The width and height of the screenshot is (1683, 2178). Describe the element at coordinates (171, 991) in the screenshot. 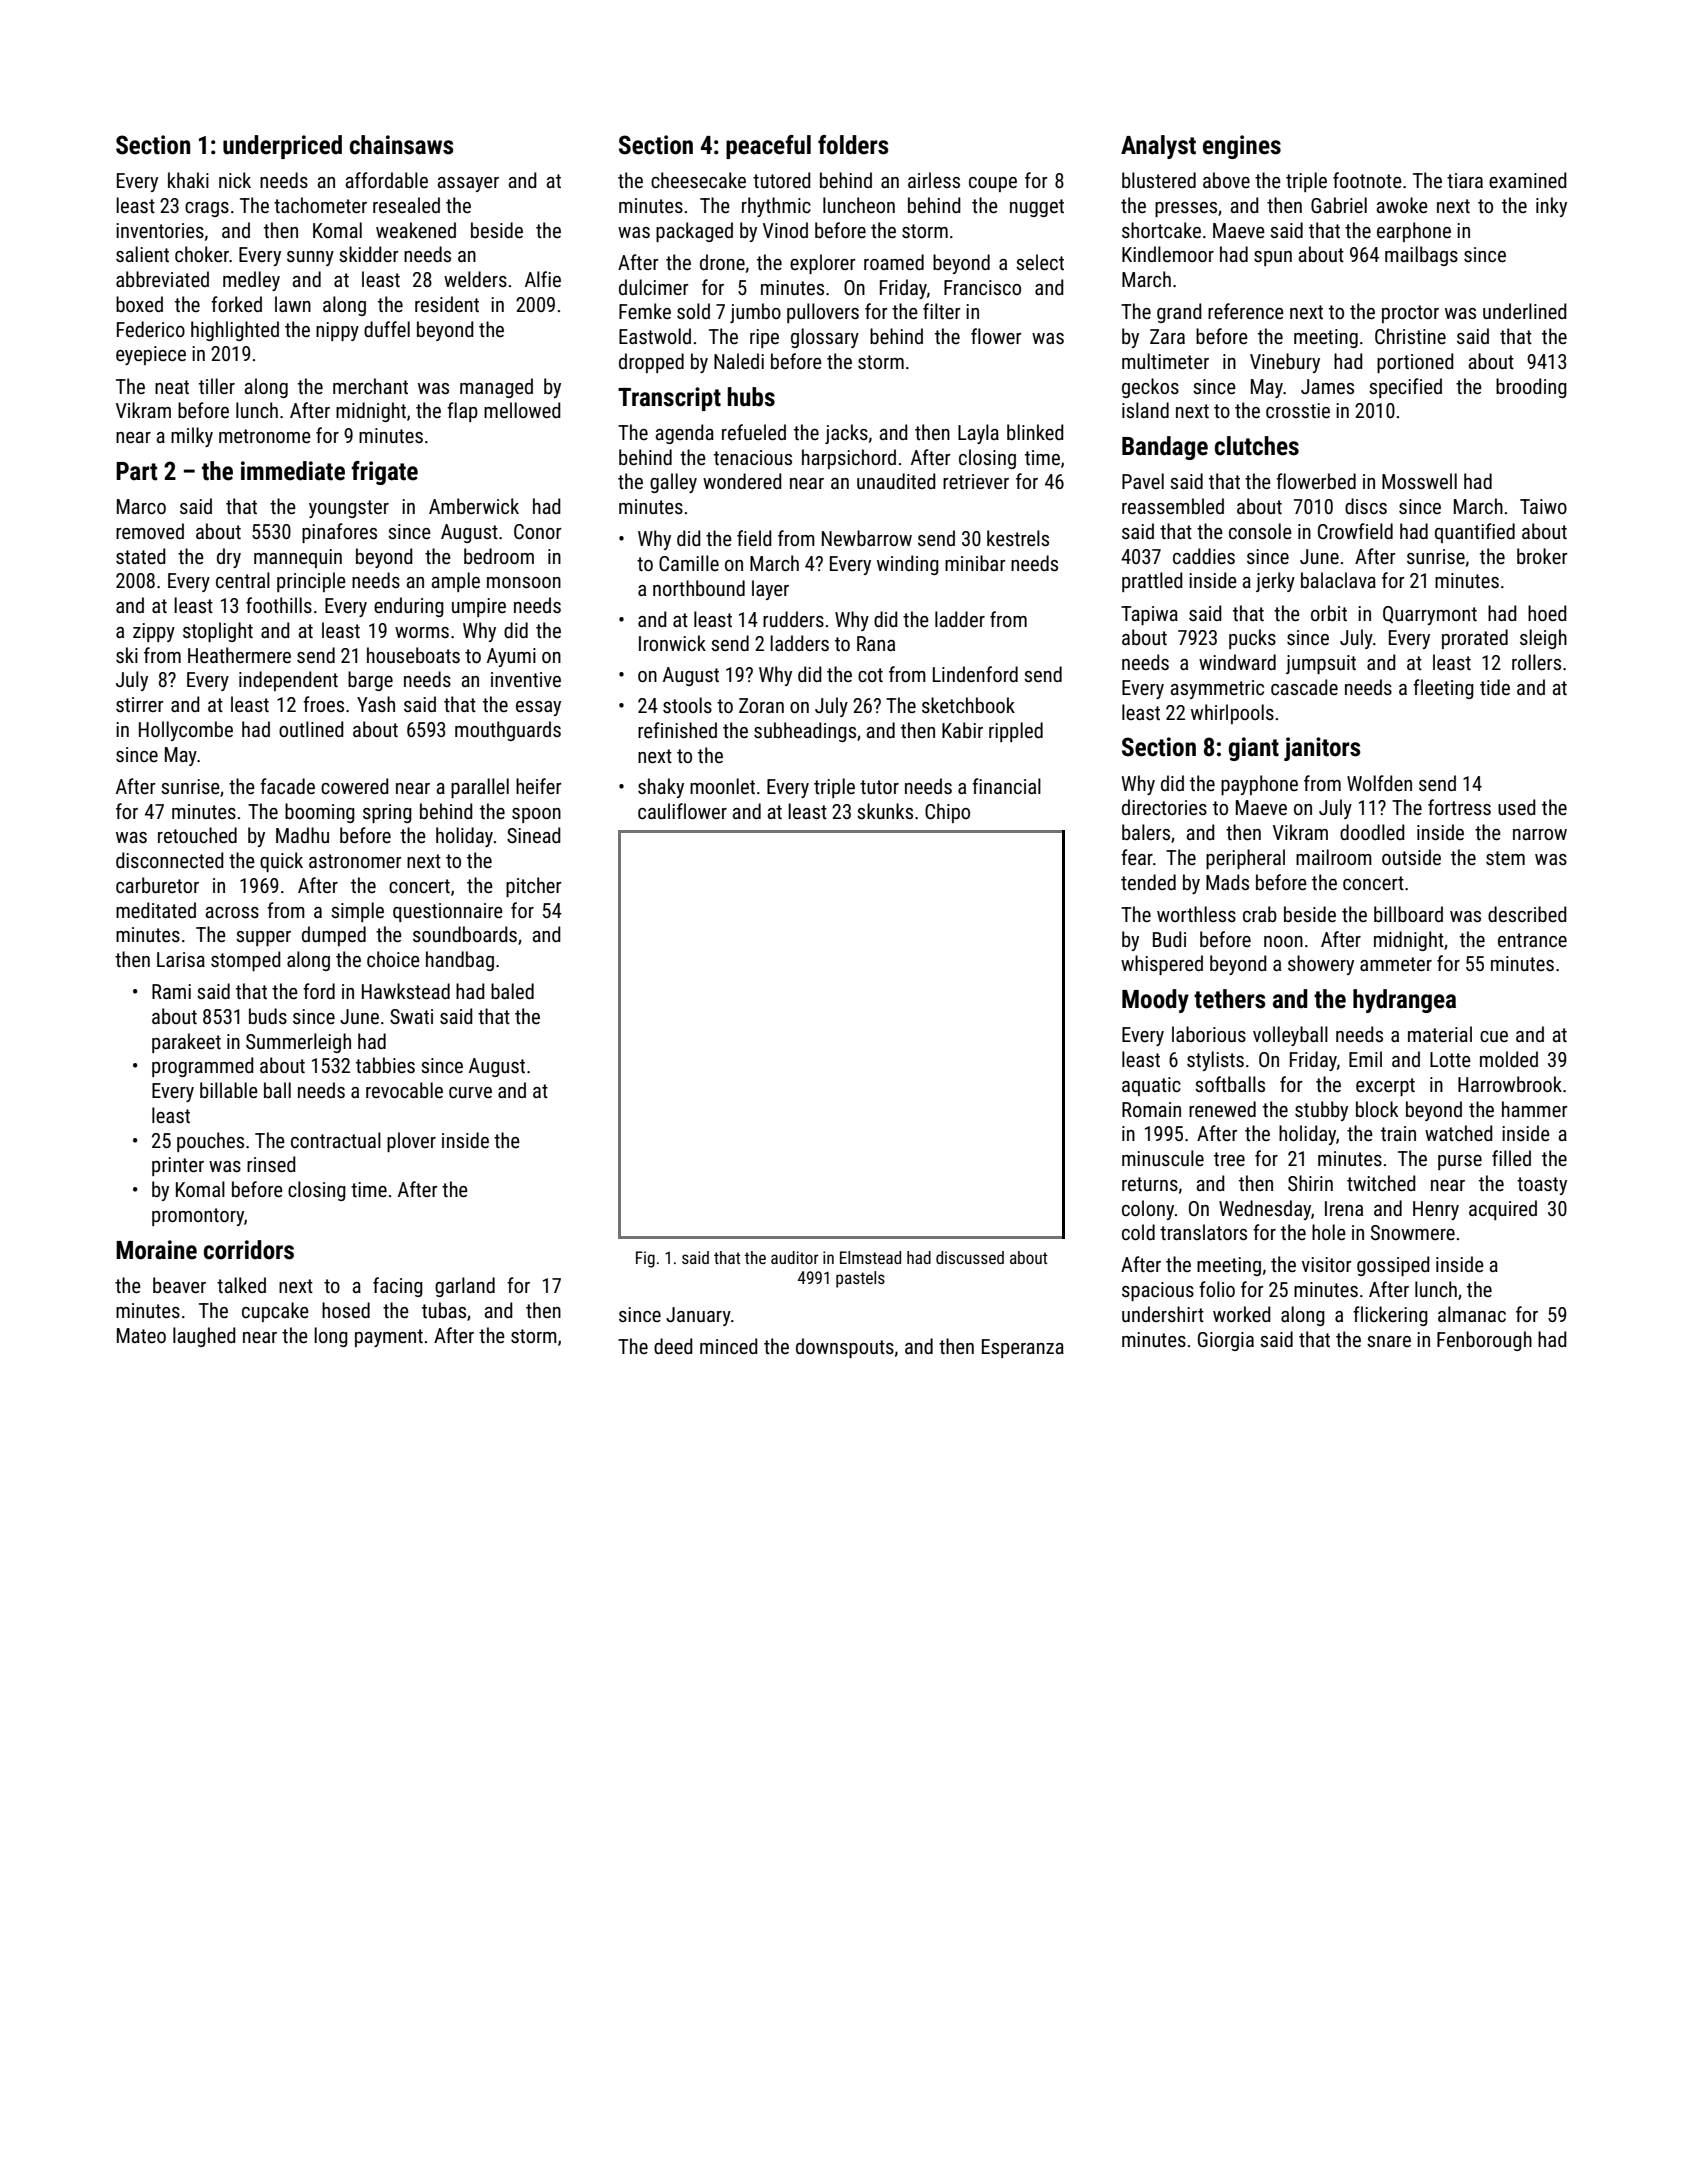

I see `Rami` at that location.
